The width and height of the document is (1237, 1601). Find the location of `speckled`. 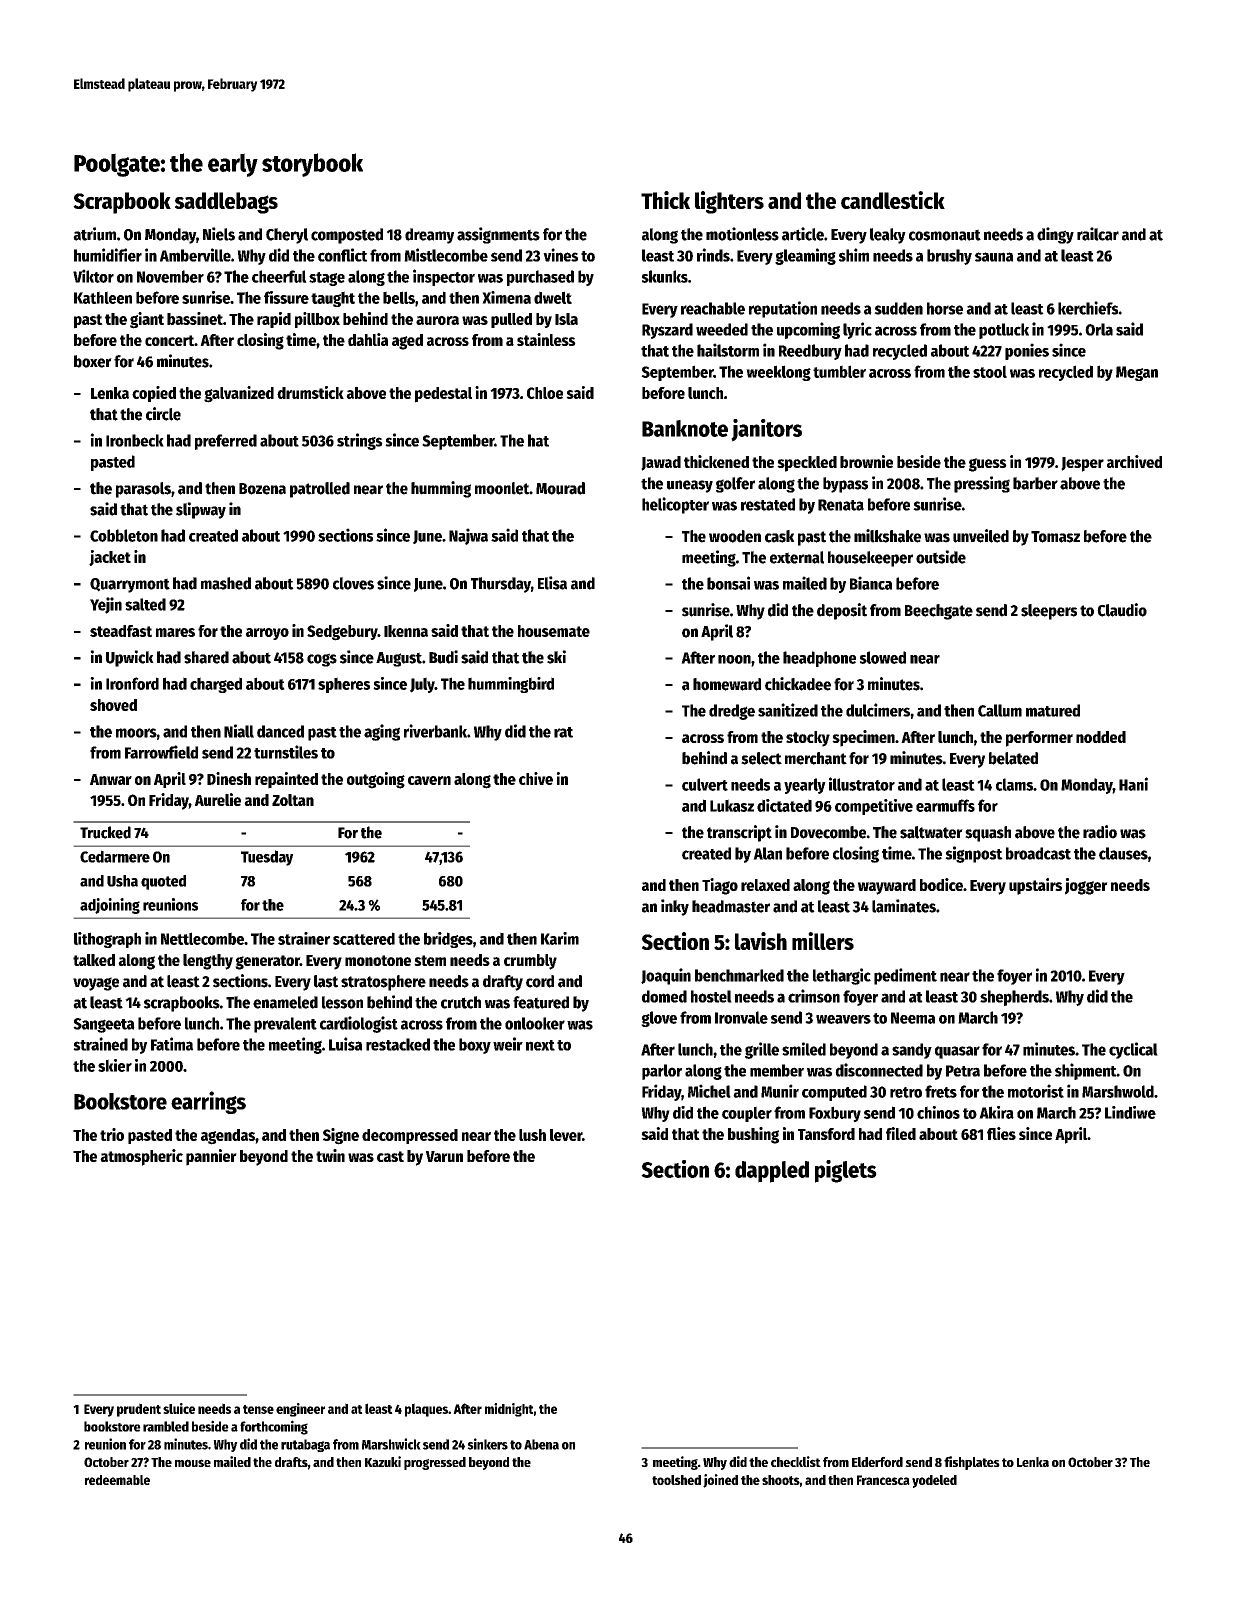

speckled is located at coordinates (807, 464).
